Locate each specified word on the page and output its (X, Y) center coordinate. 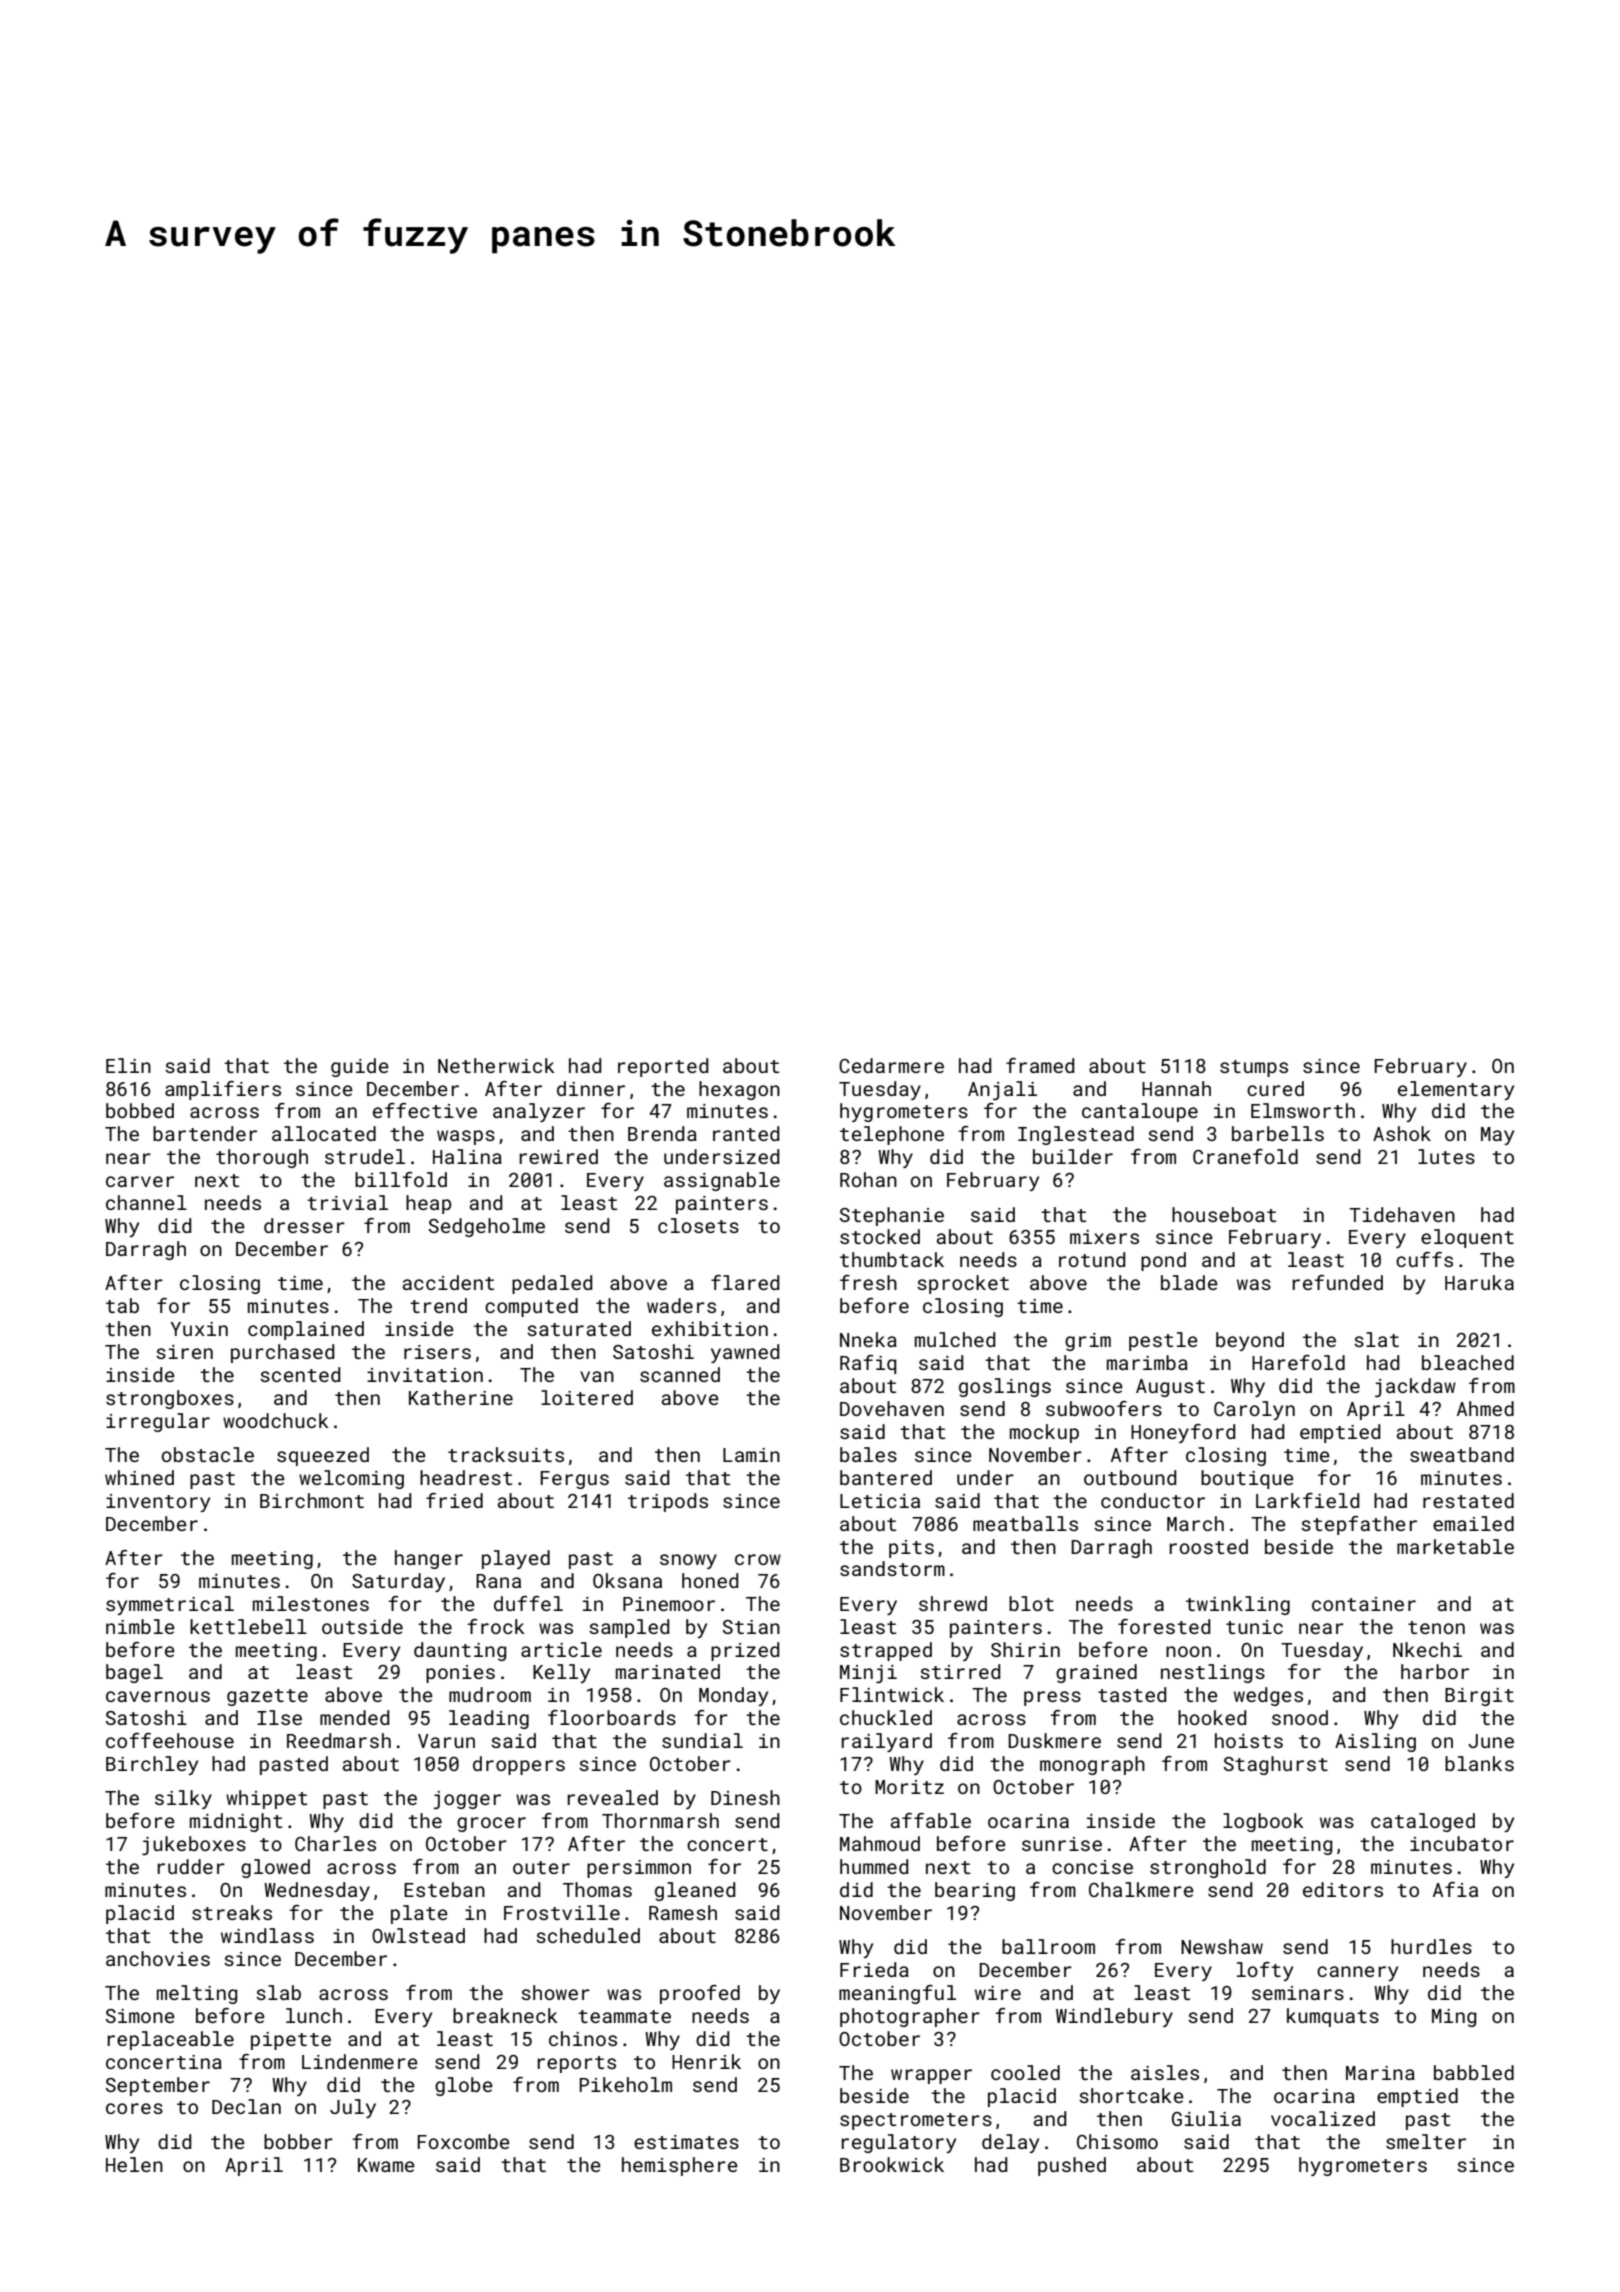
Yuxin (199, 1329)
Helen (134, 2164)
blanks (1479, 1763)
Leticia (880, 1501)
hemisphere (680, 2166)
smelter (1426, 2141)
